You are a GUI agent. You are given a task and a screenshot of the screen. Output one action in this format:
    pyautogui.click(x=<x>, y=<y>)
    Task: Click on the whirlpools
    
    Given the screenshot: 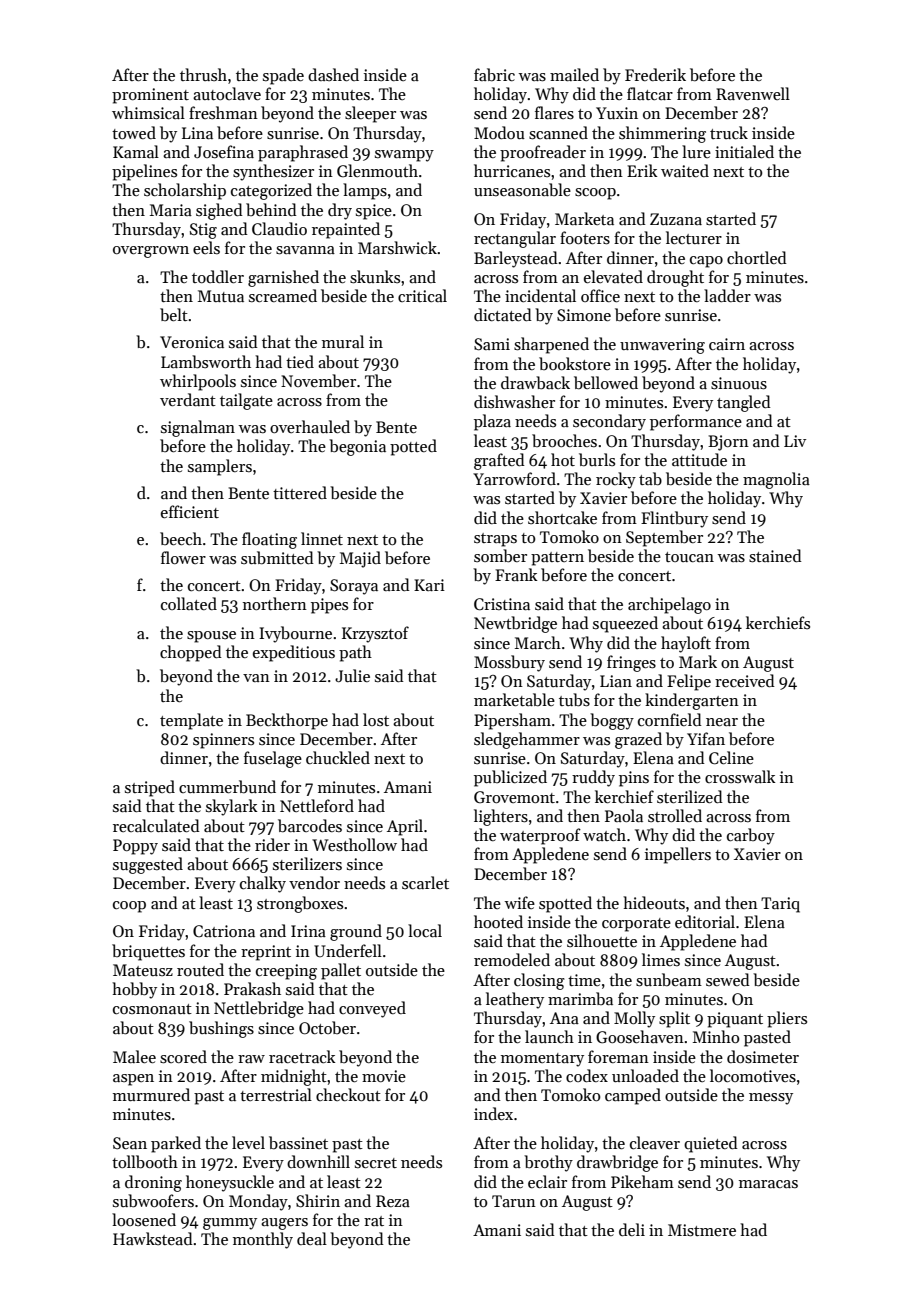 What is the action you would take?
    pyautogui.click(x=198, y=382)
